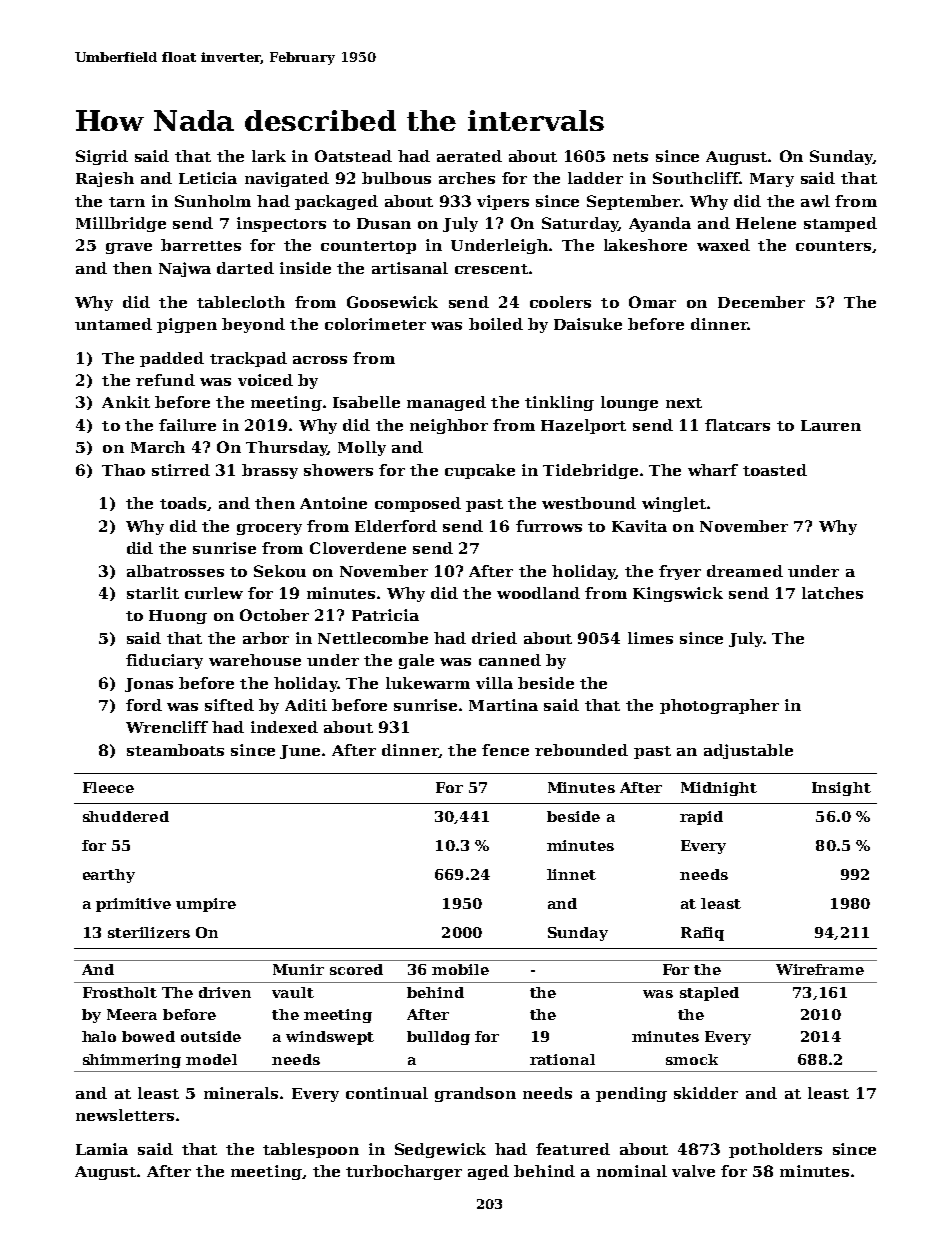 The height and width of the document is (1233, 952). What do you see at coordinates (693, 1171) in the document?
I see `valve` at bounding box center [693, 1171].
